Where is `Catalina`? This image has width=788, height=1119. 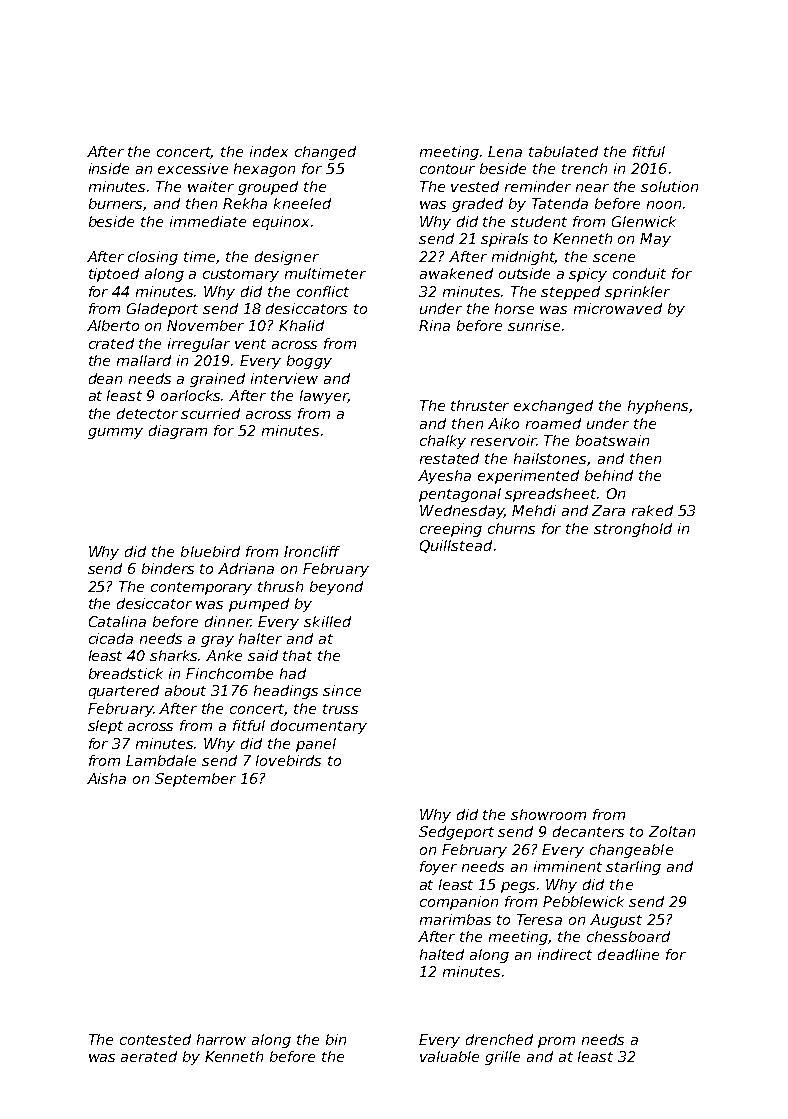 Catalina is located at coordinates (117, 621).
